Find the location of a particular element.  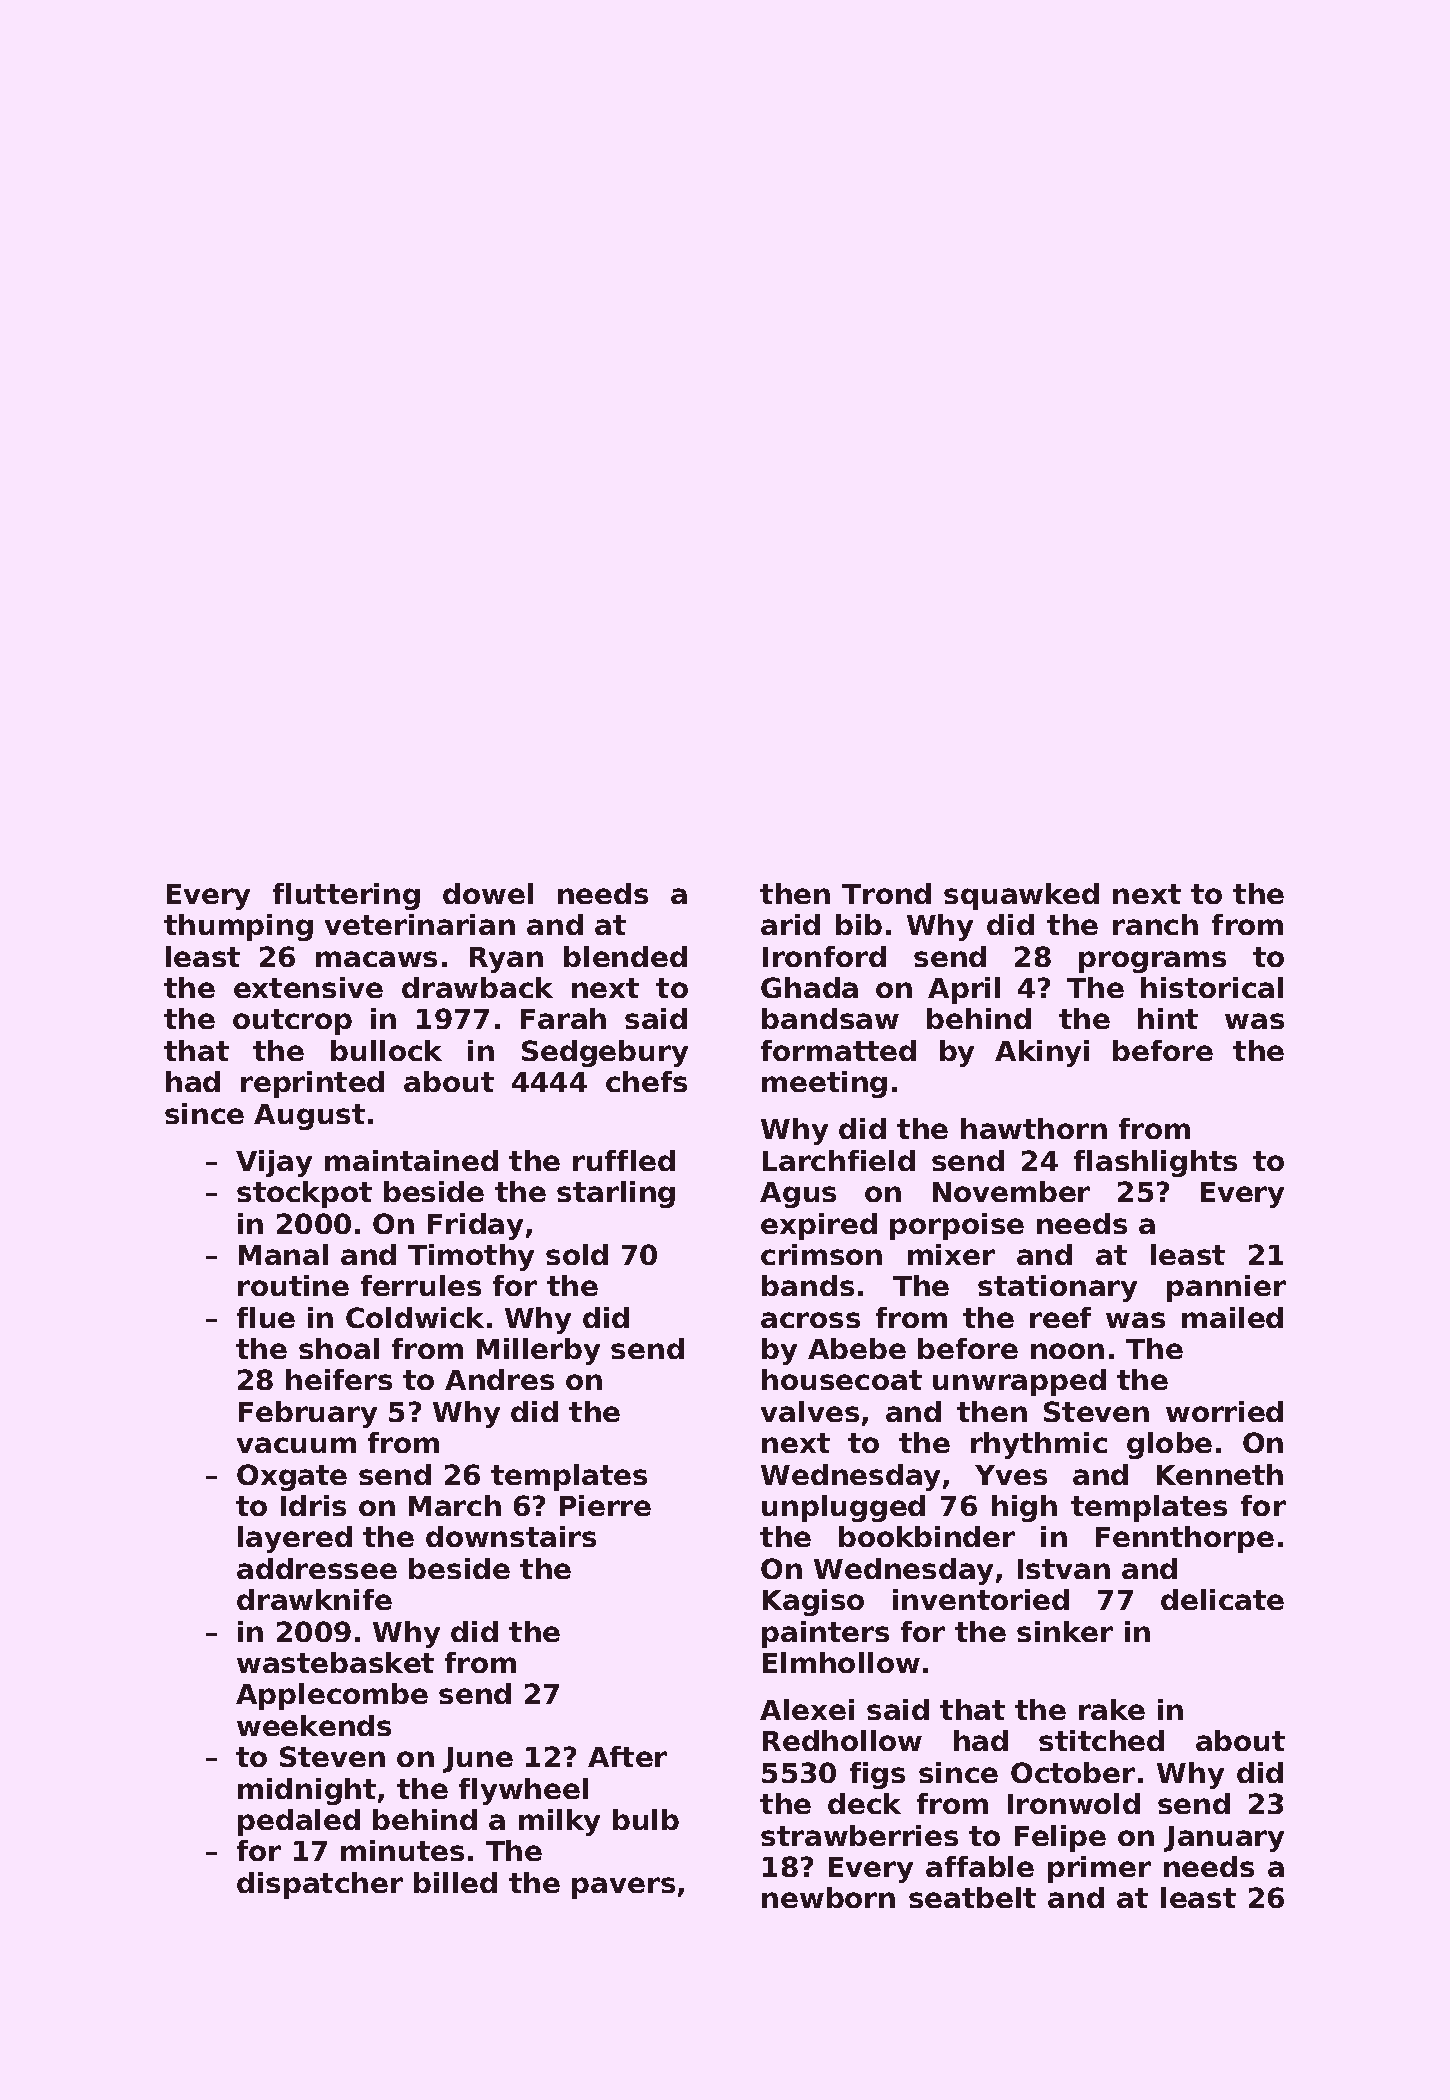

flue is located at coordinates (266, 1317).
